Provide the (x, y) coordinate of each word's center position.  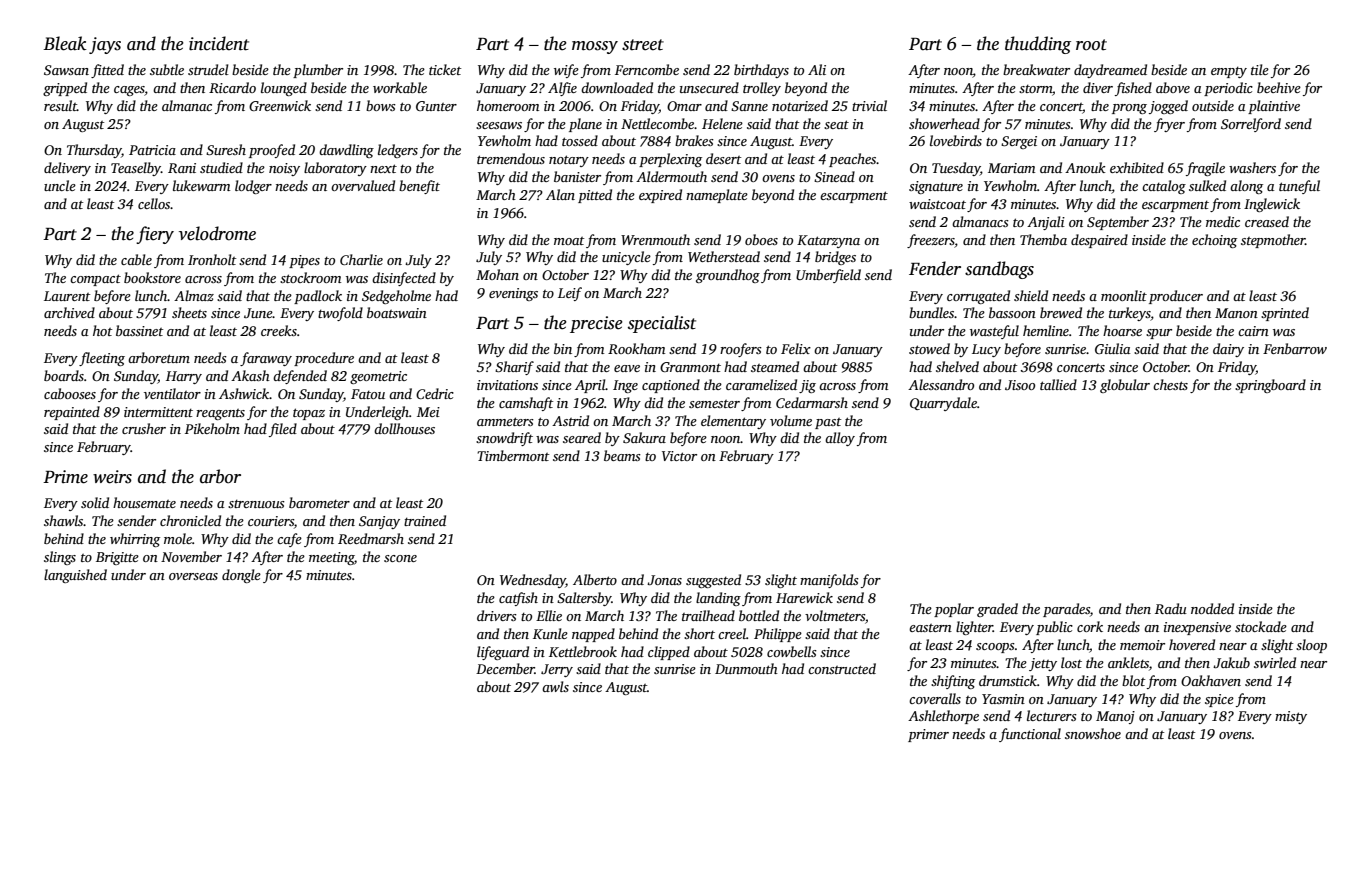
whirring (135, 540)
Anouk (1085, 167)
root (1091, 45)
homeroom (508, 105)
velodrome (217, 233)
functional (1030, 735)
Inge (625, 386)
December (505, 668)
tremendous (511, 158)
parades (1066, 610)
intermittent (158, 412)
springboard (1270, 386)
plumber (318, 71)
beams (622, 455)
